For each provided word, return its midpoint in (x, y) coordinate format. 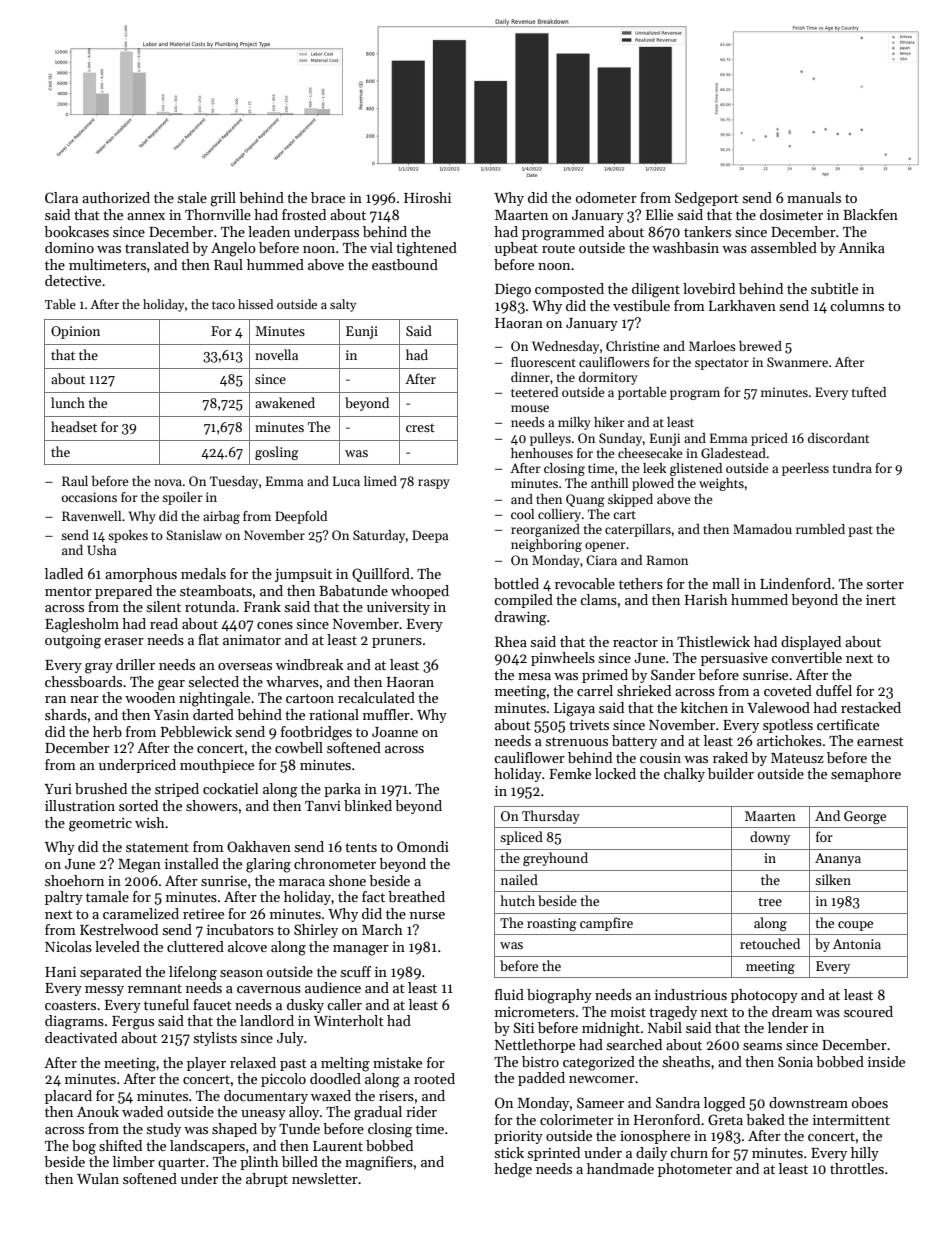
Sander (673, 674)
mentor (68, 591)
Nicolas (68, 946)
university (398, 608)
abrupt (267, 1180)
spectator (722, 364)
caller (344, 1004)
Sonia (795, 1061)
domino (69, 247)
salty (343, 305)
